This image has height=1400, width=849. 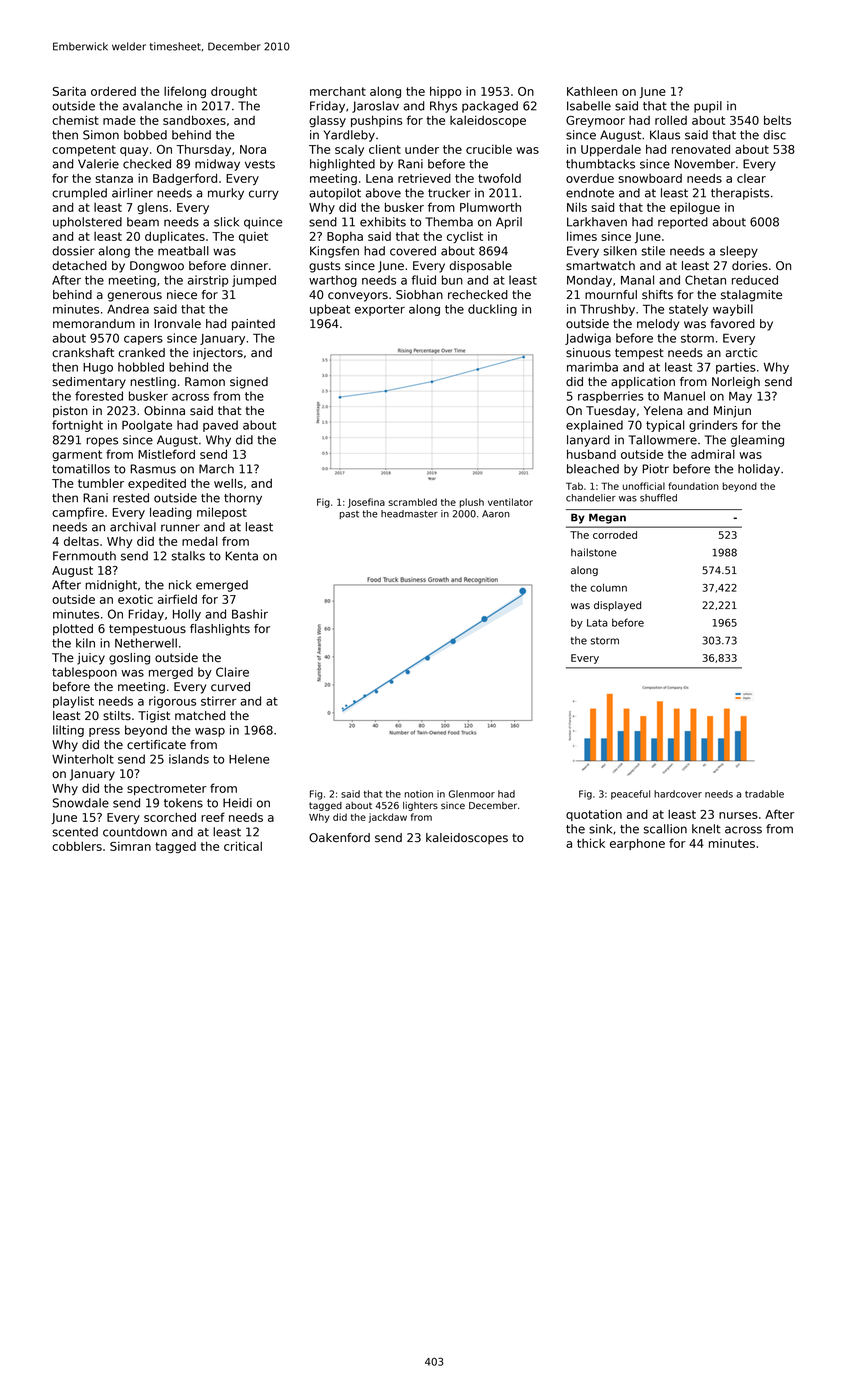 What do you see at coordinates (243, 846) in the image?
I see `critical` at bounding box center [243, 846].
